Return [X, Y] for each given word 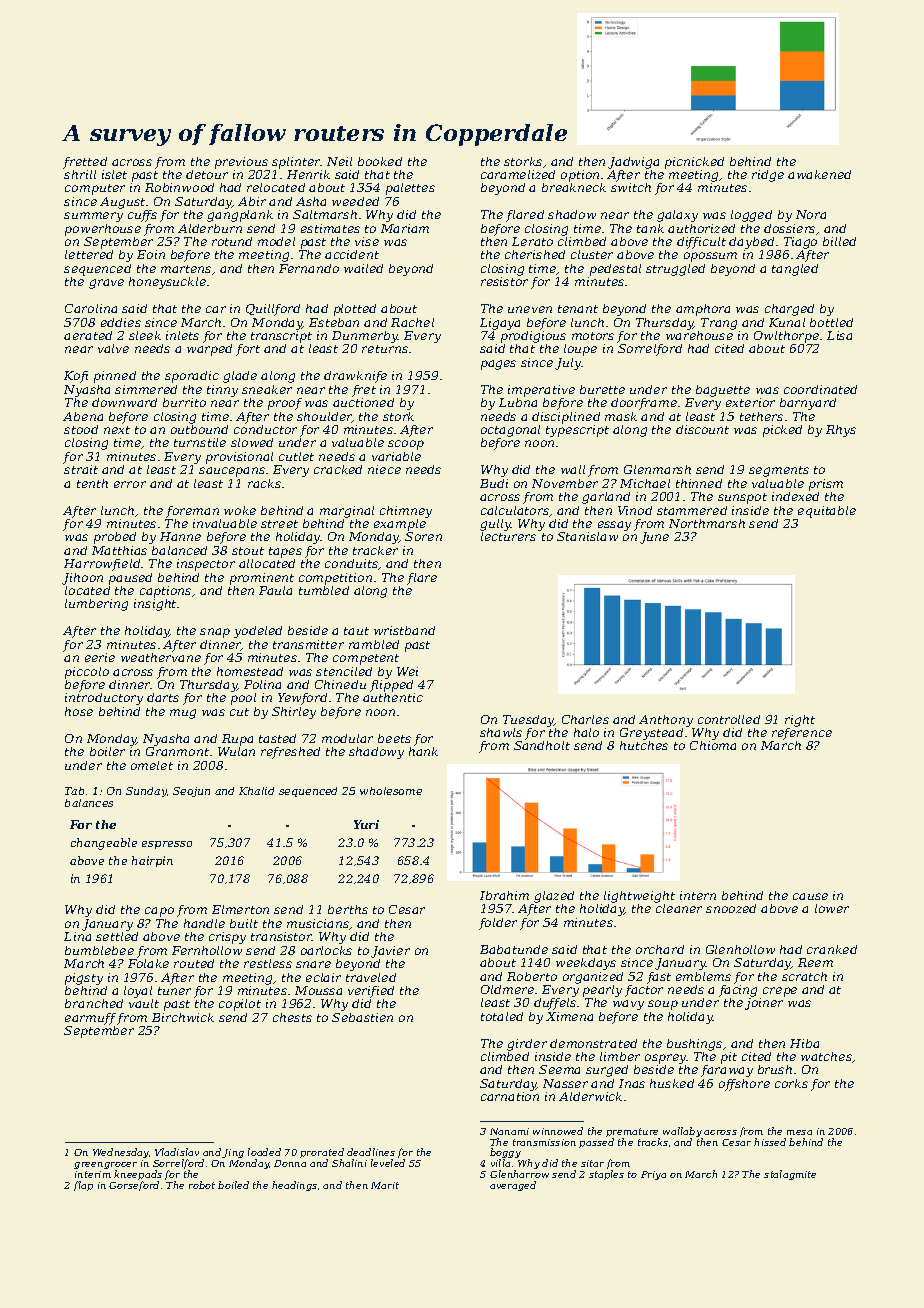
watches [826, 1056]
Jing [233, 1153]
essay [614, 526]
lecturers [508, 536]
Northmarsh [707, 523]
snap [215, 633]
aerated [88, 335]
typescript [577, 431]
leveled [388, 1163]
